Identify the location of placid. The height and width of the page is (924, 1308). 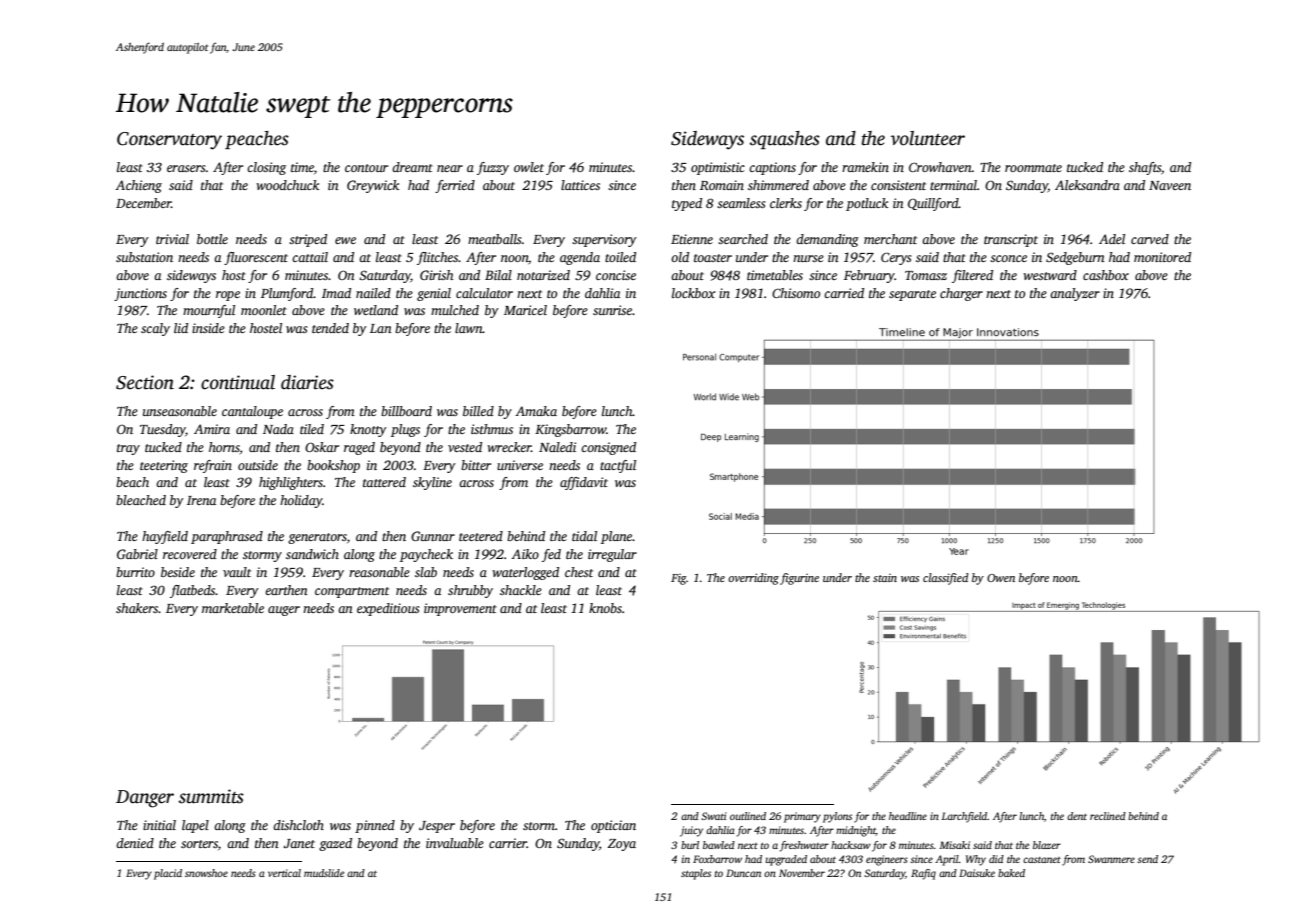
(168, 874).
